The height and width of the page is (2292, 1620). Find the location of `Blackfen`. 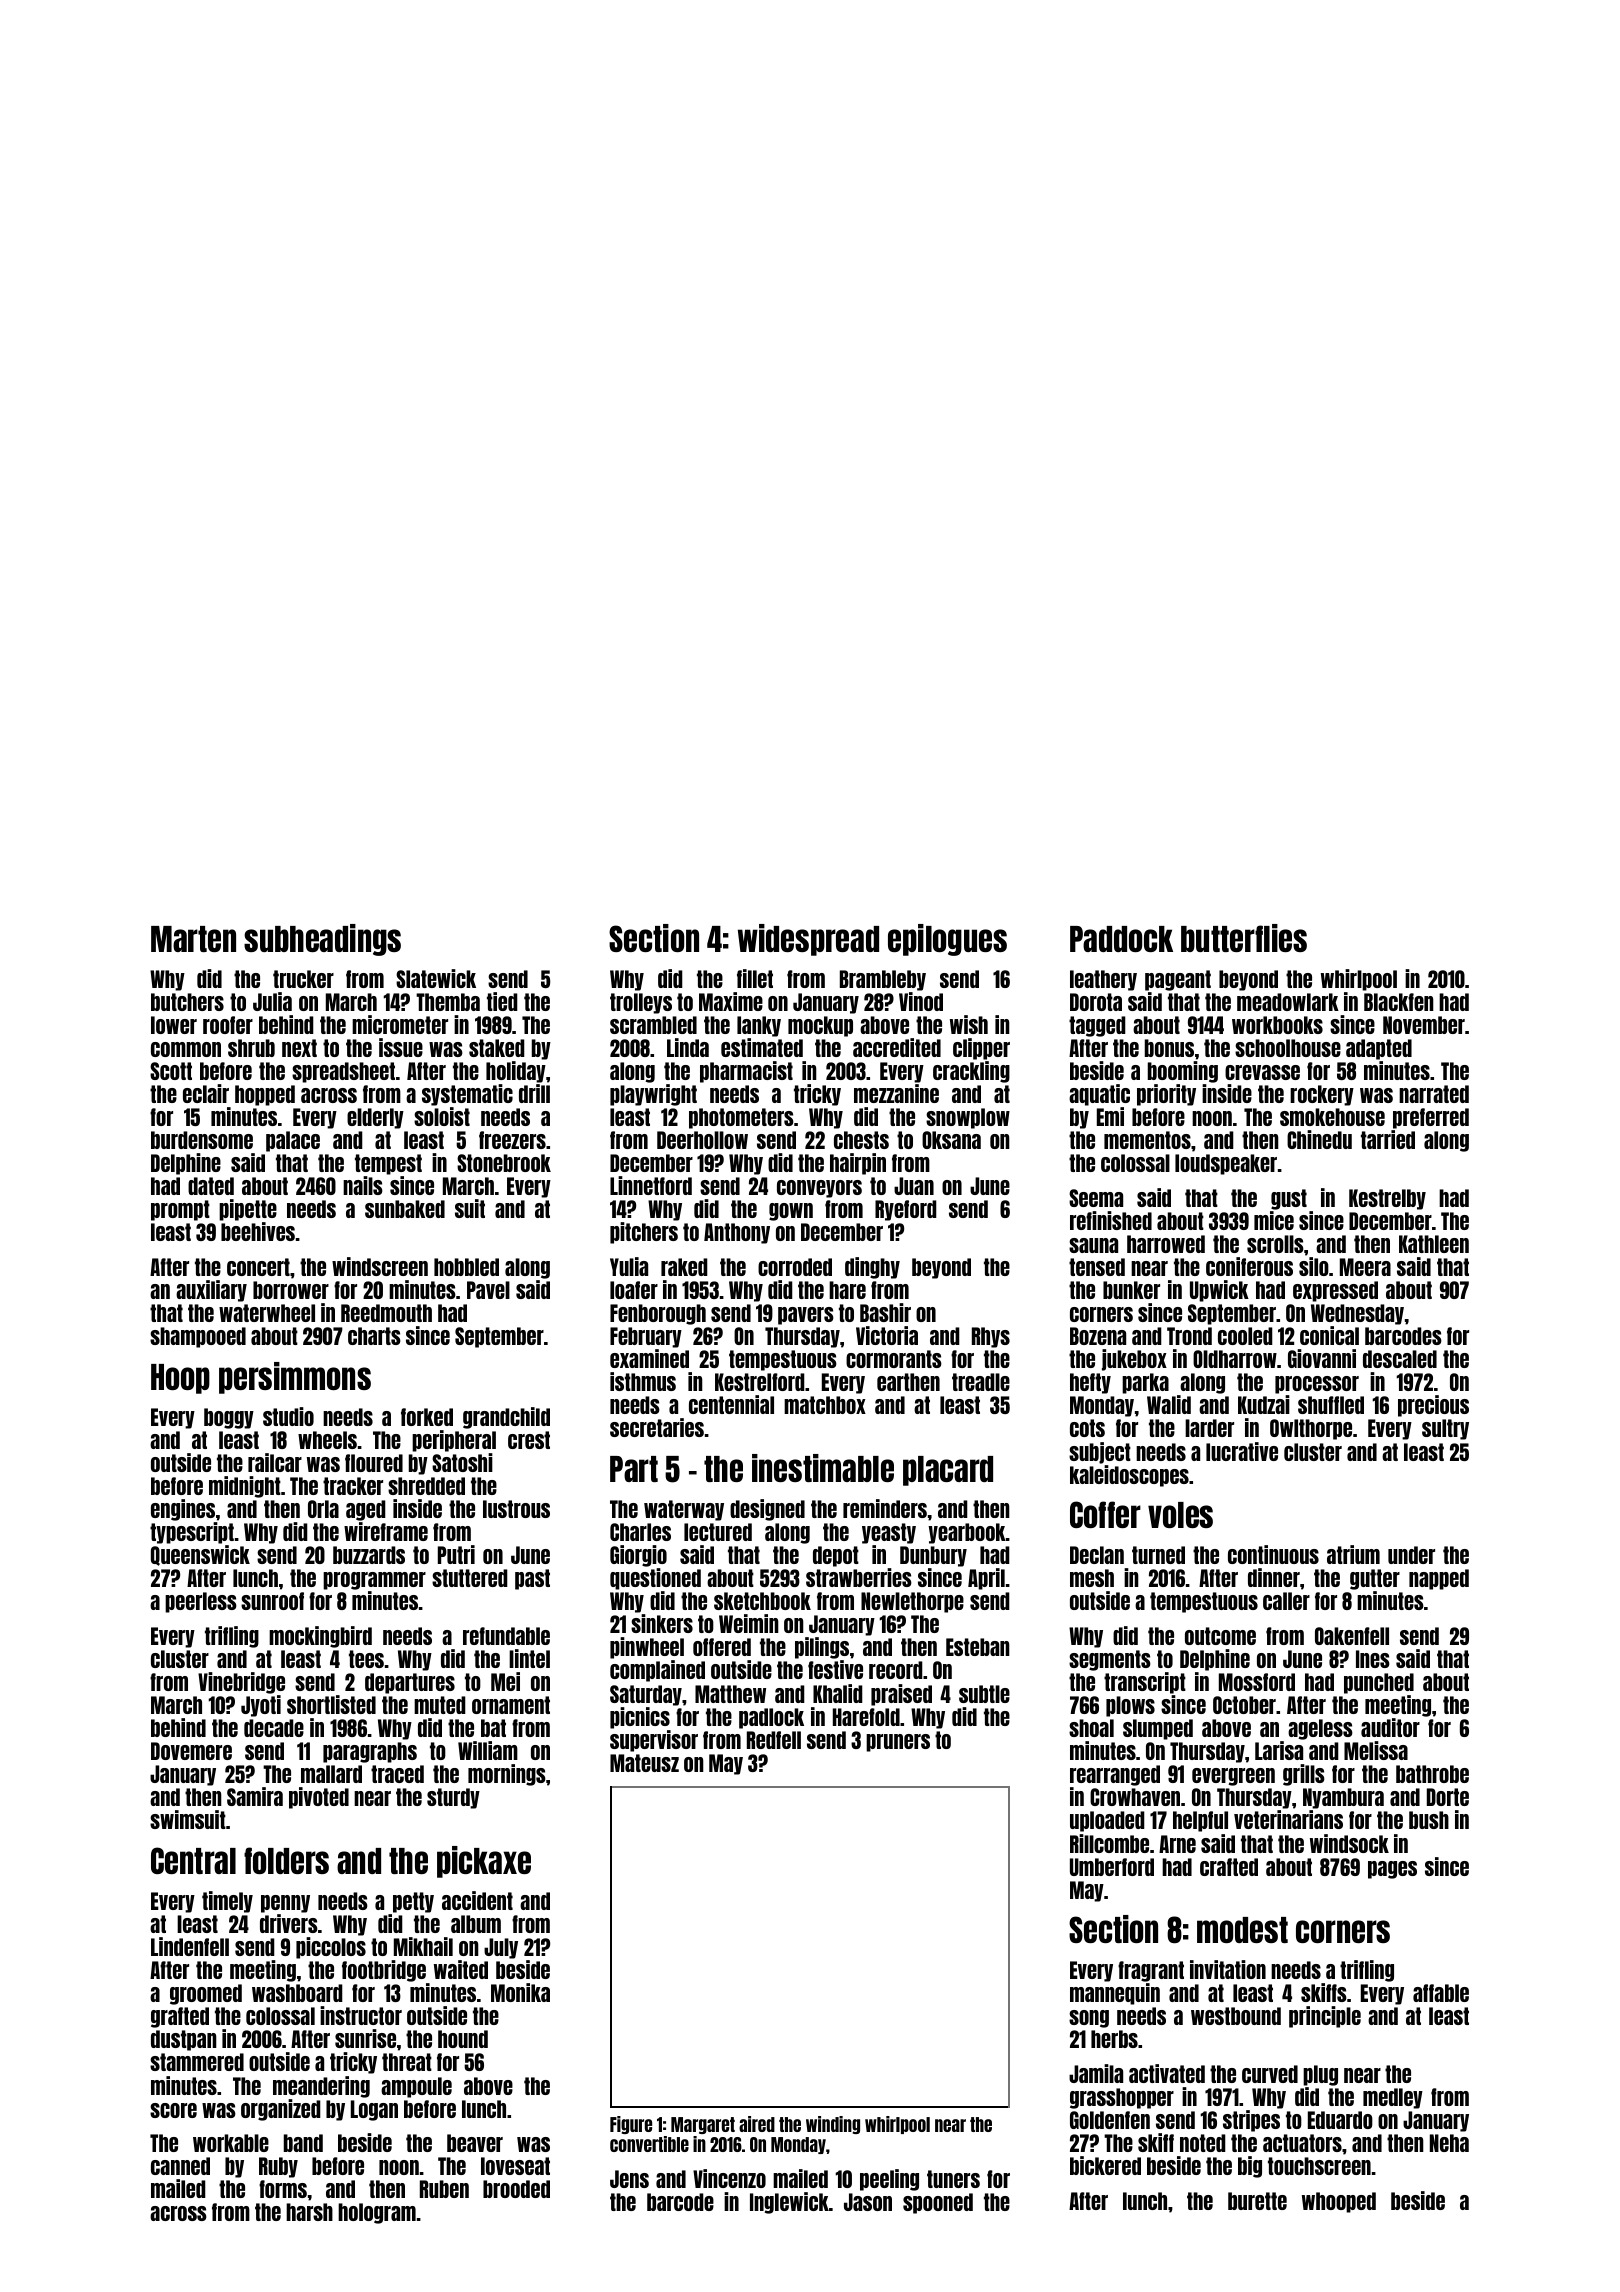

Blackfen is located at coordinates (1399, 1002).
